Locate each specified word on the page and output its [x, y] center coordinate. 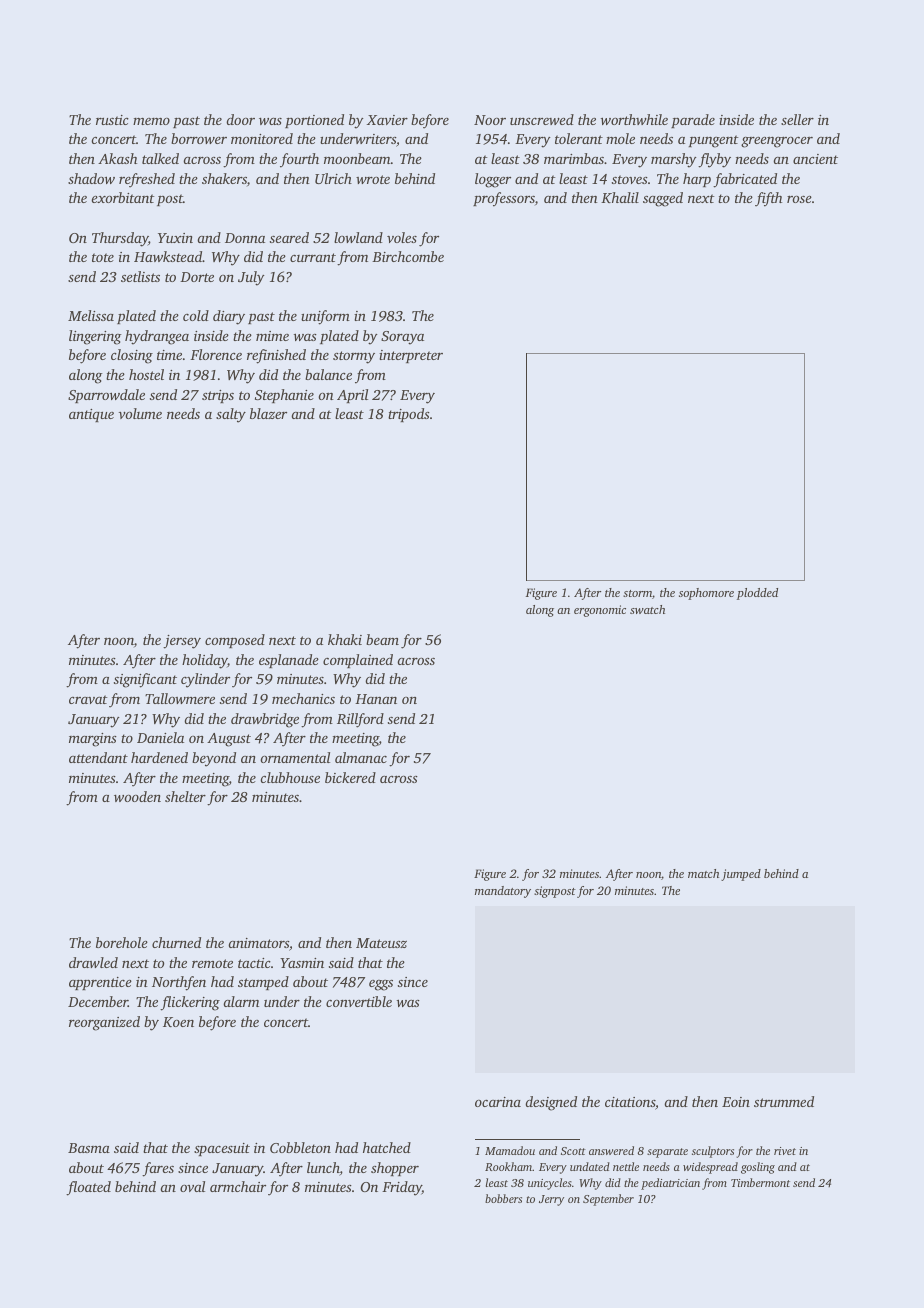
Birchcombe [408, 256]
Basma [89, 1148]
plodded [757, 594]
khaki [345, 639]
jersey [182, 642]
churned [176, 942]
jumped [741, 875]
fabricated [745, 180]
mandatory [503, 892]
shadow [91, 178]
